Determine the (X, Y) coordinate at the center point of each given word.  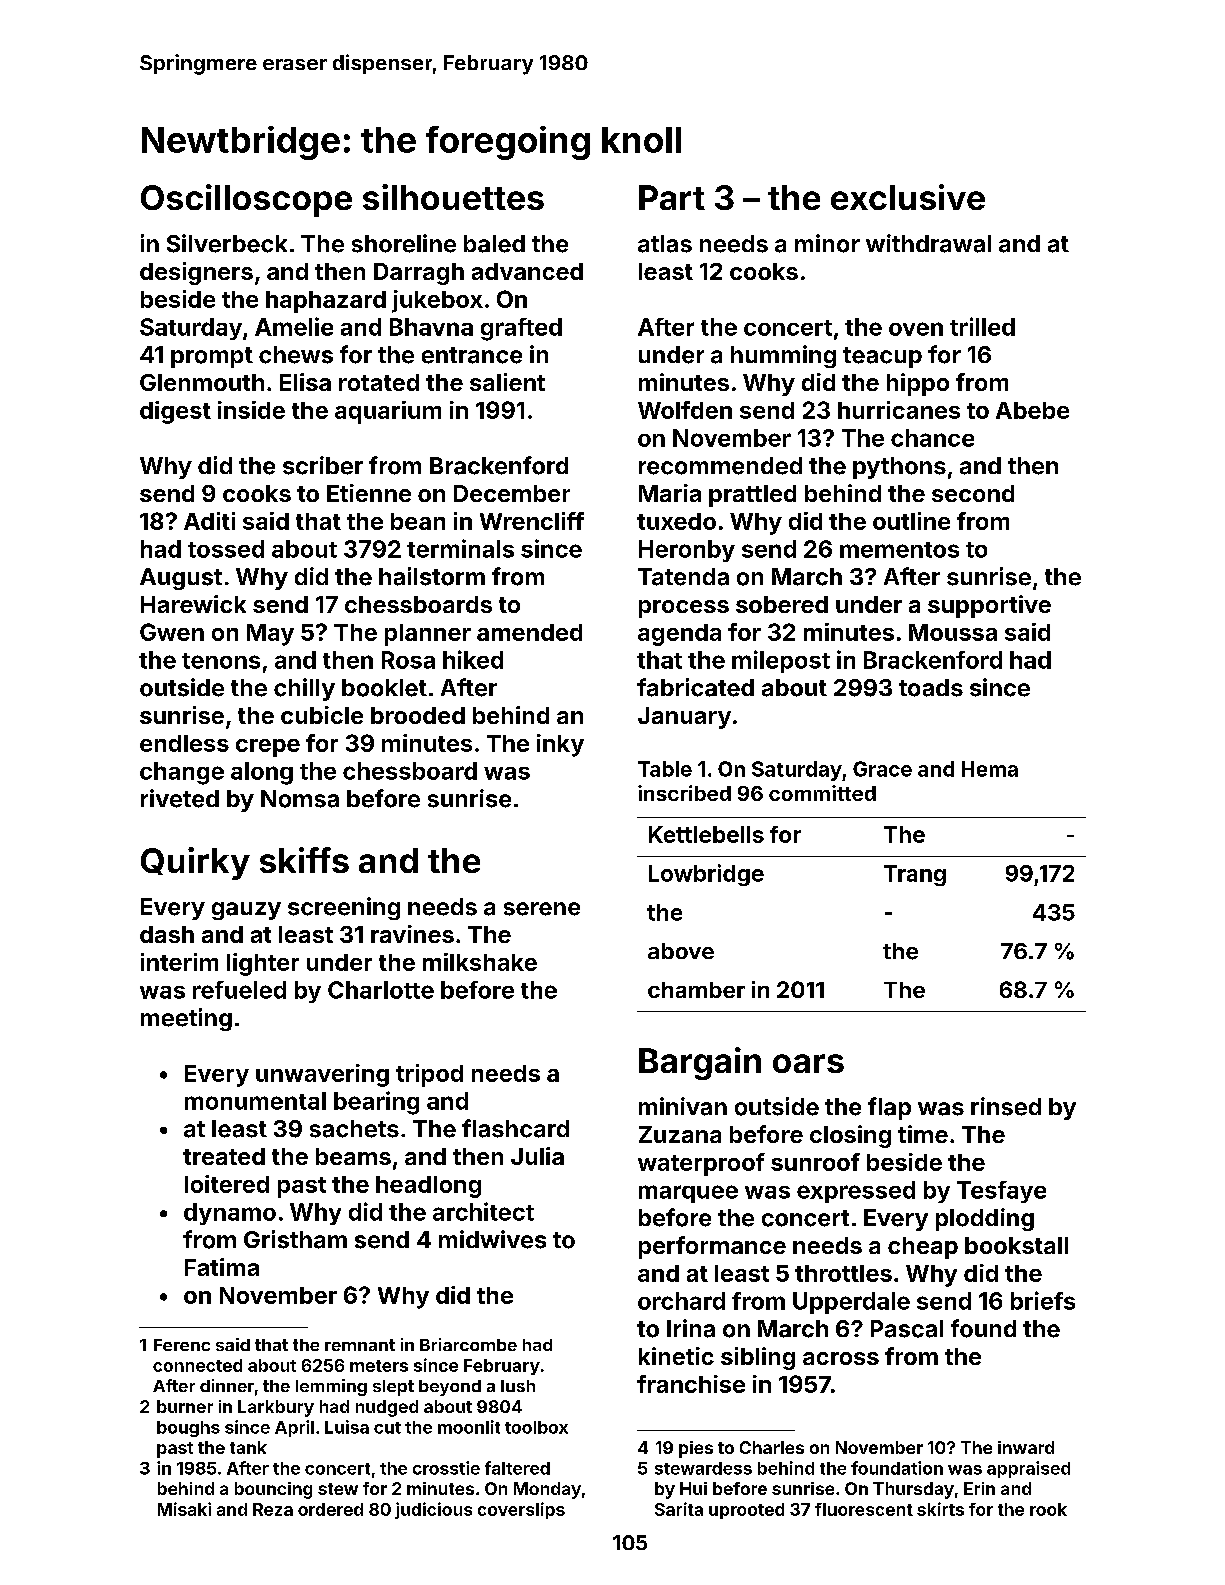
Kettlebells (706, 834)
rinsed (1006, 1106)
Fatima (222, 1267)
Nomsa (300, 799)
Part (672, 197)
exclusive (908, 197)
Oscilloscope (246, 200)
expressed (856, 1192)
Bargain (700, 1063)
